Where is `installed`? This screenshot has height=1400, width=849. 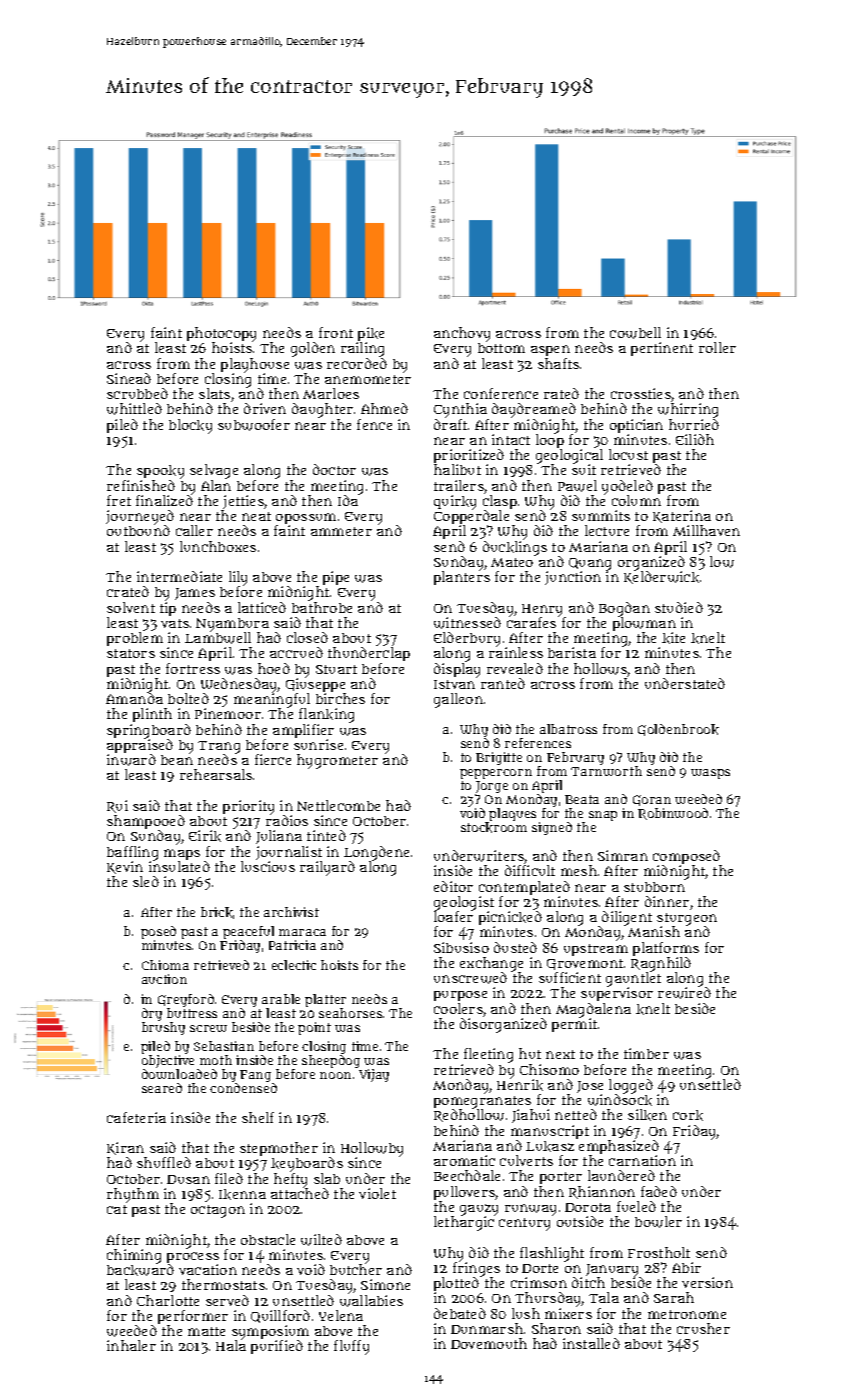 installed is located at coordinates (591, 1343).
